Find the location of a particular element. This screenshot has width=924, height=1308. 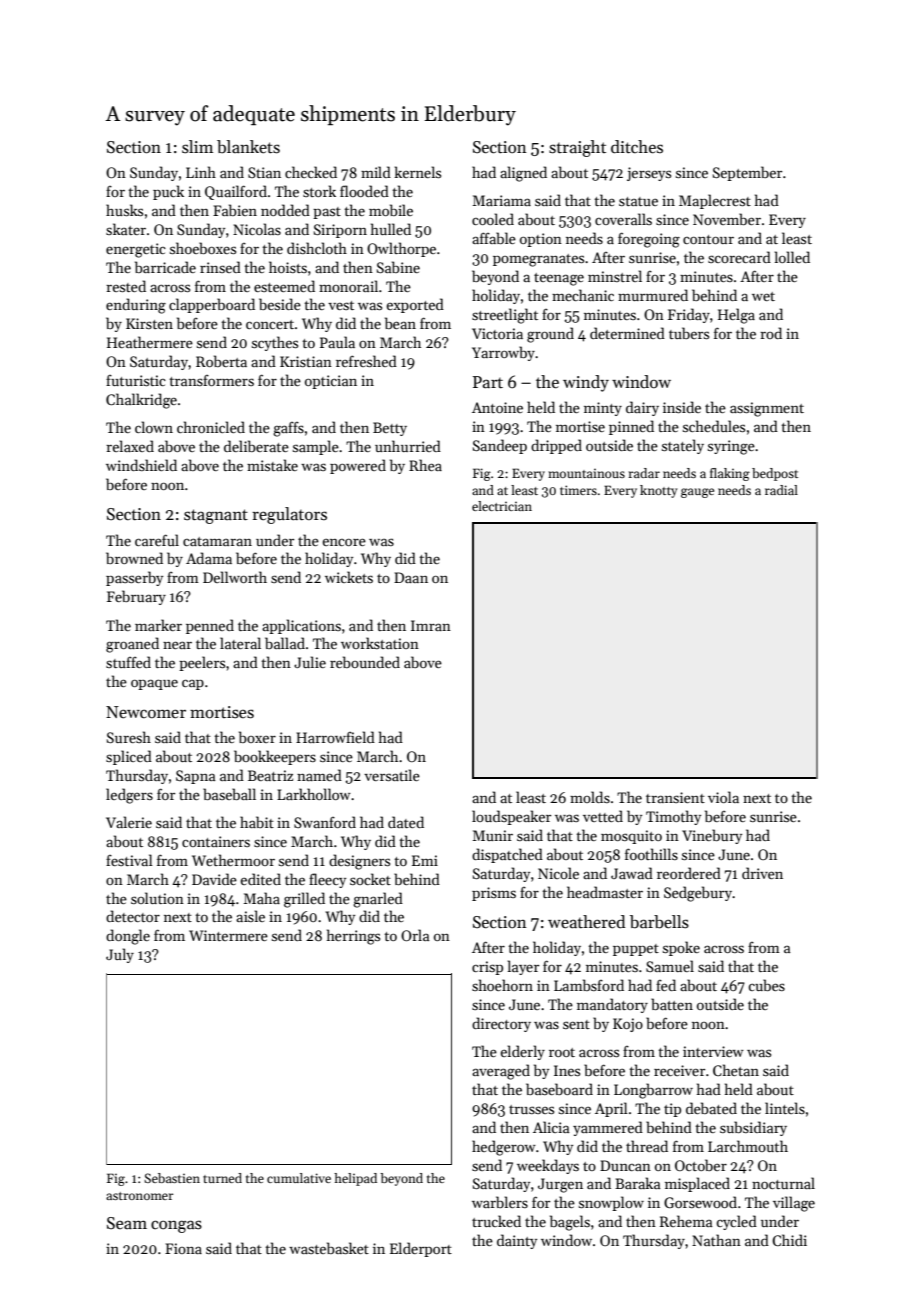

ditches is located at coordinates (637, 147).
